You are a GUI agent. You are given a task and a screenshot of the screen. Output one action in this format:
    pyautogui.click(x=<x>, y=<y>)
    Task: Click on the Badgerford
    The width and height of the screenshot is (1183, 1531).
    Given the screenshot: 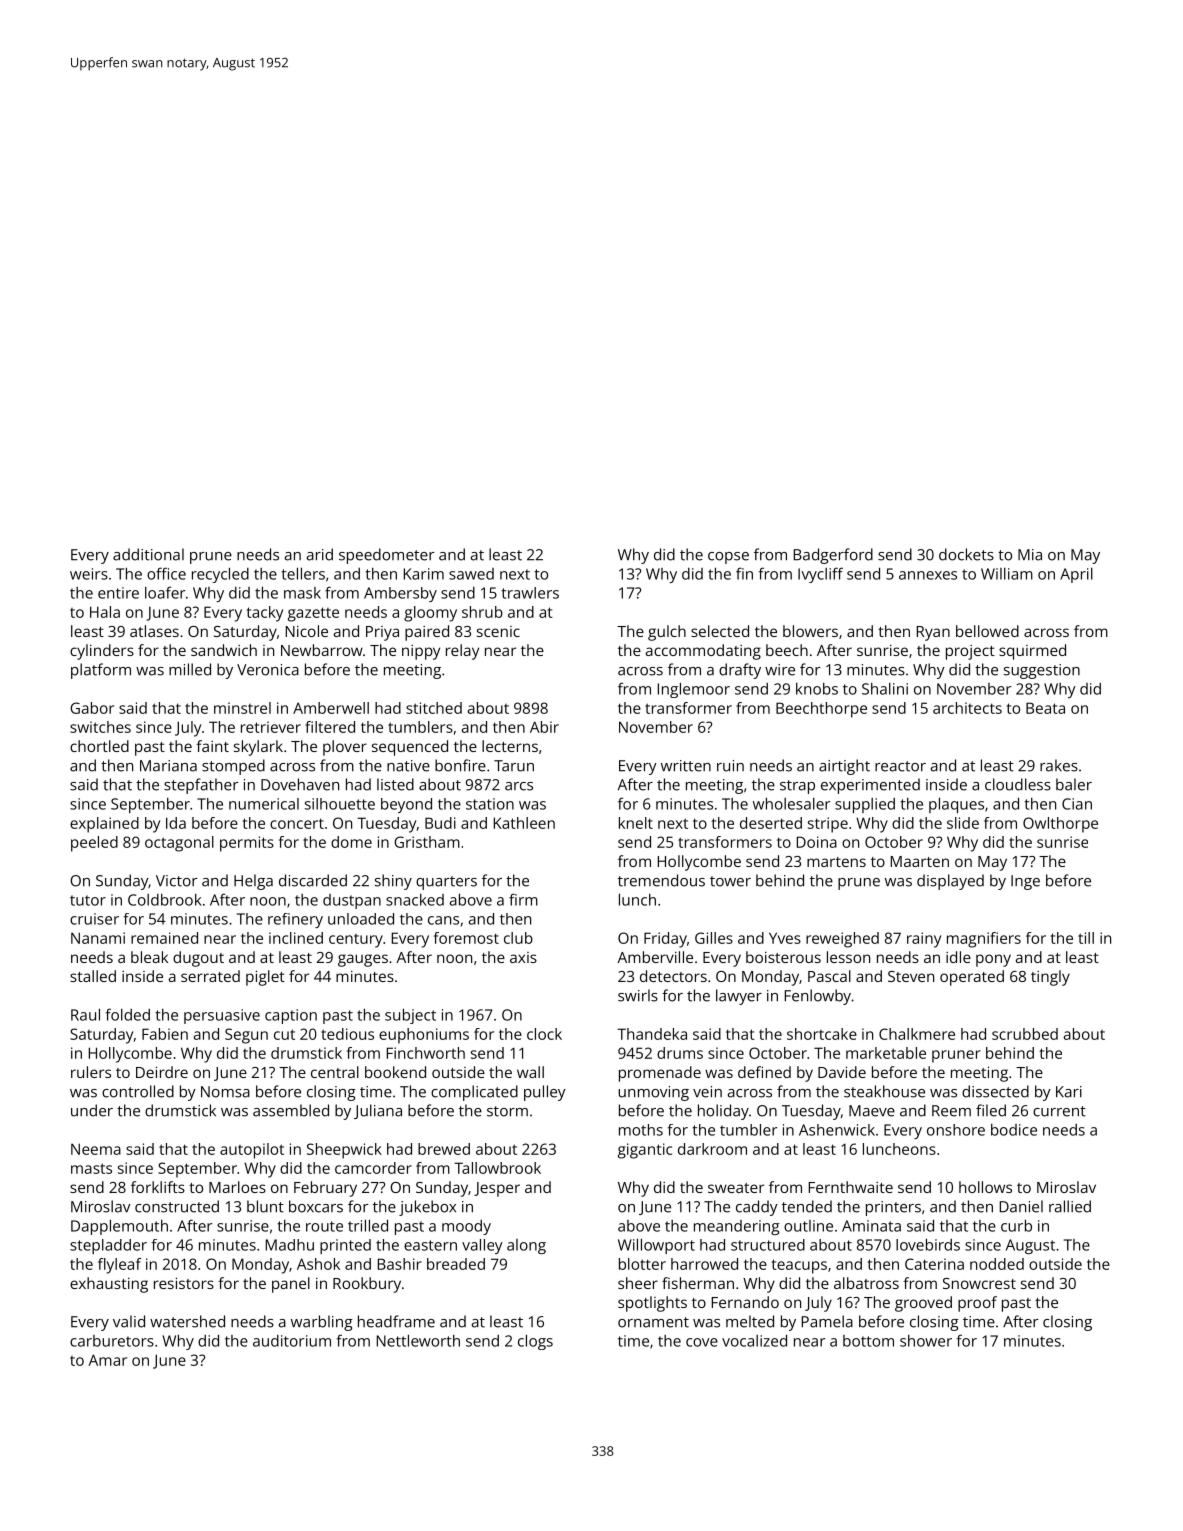 What is the action you would take?
    pyautogui.click(x=833, y=556)
